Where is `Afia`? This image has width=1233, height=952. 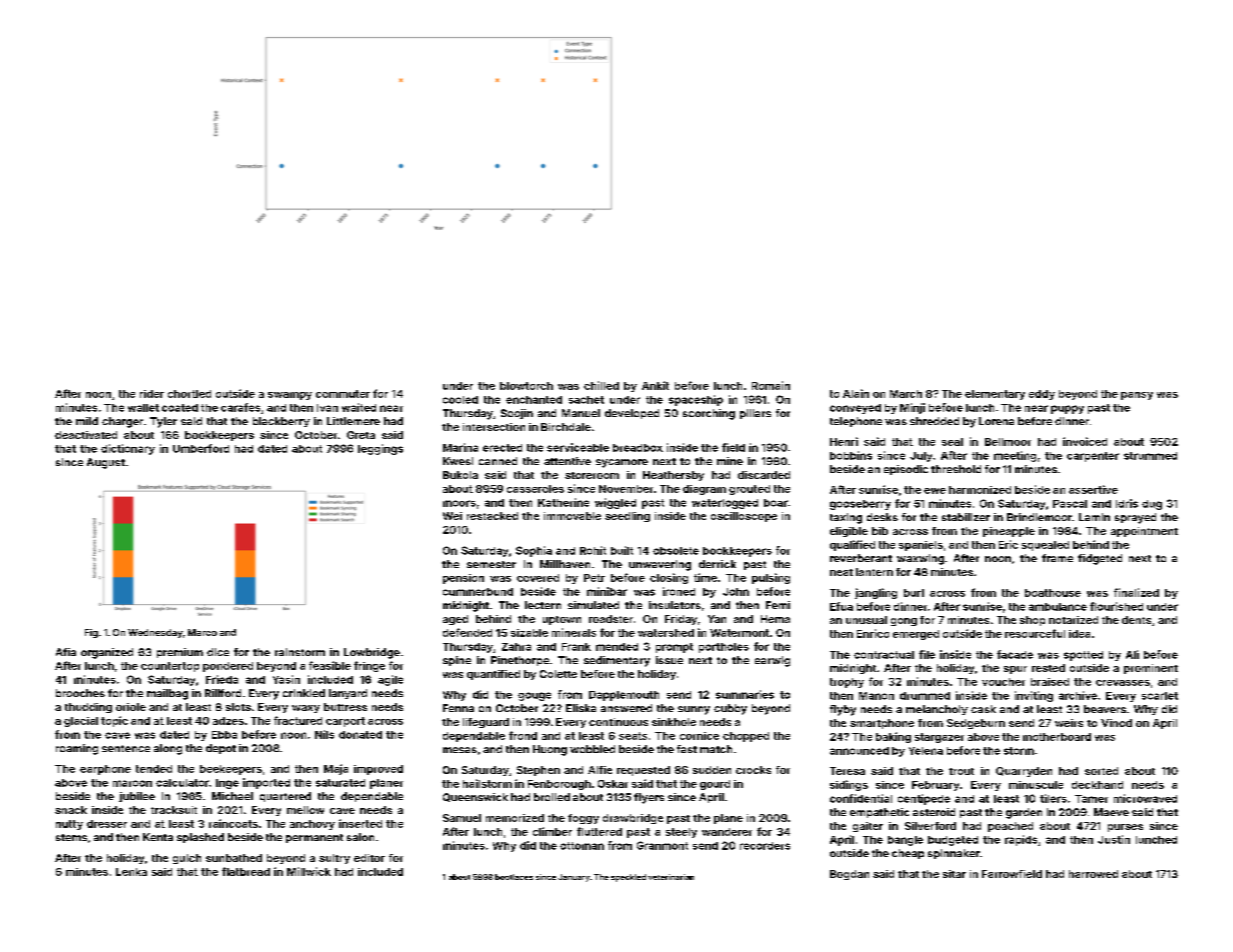 Afia is located at coordinates (66, 652).
